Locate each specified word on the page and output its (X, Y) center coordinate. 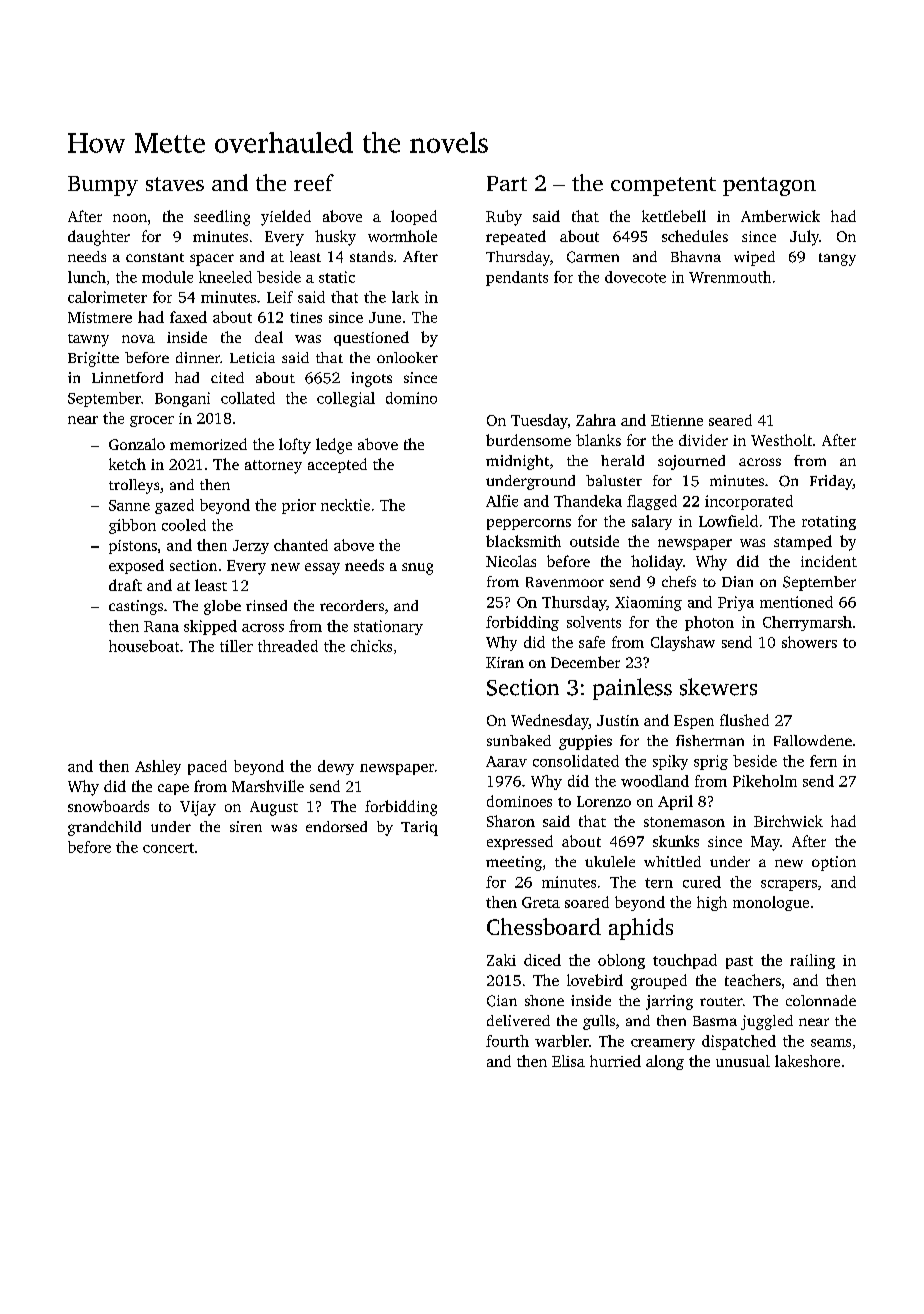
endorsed (336, 826)
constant (155, 257)
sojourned (691, 462)
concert (168, 848)
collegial (346, 399)
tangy (837, 259)
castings (136, 607)
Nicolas (511, 561)
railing (812, 961)
